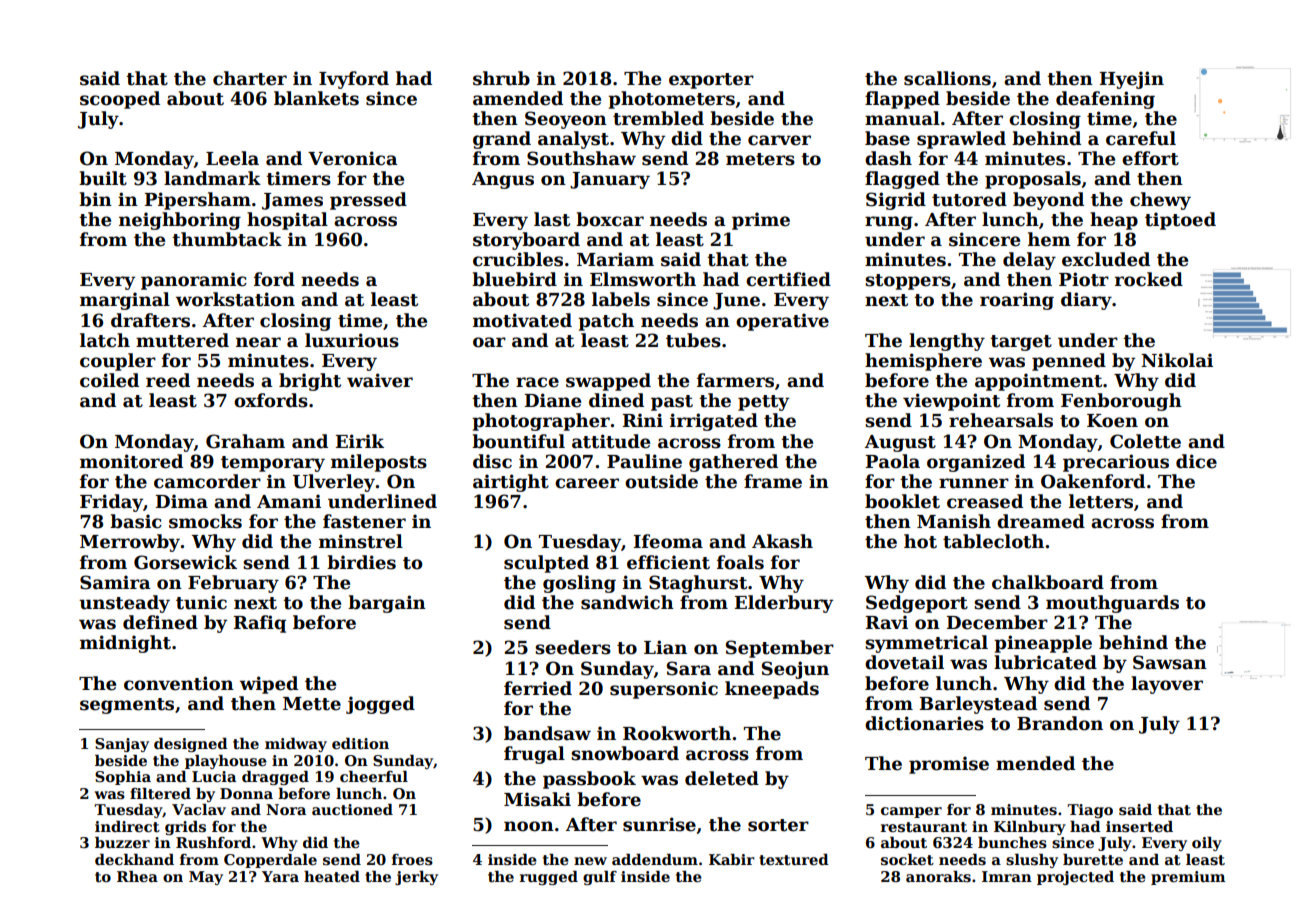 The image size is (1308, 924). Describe the element at coordinates (160, 622) in the page. I see `defined` at that location.
